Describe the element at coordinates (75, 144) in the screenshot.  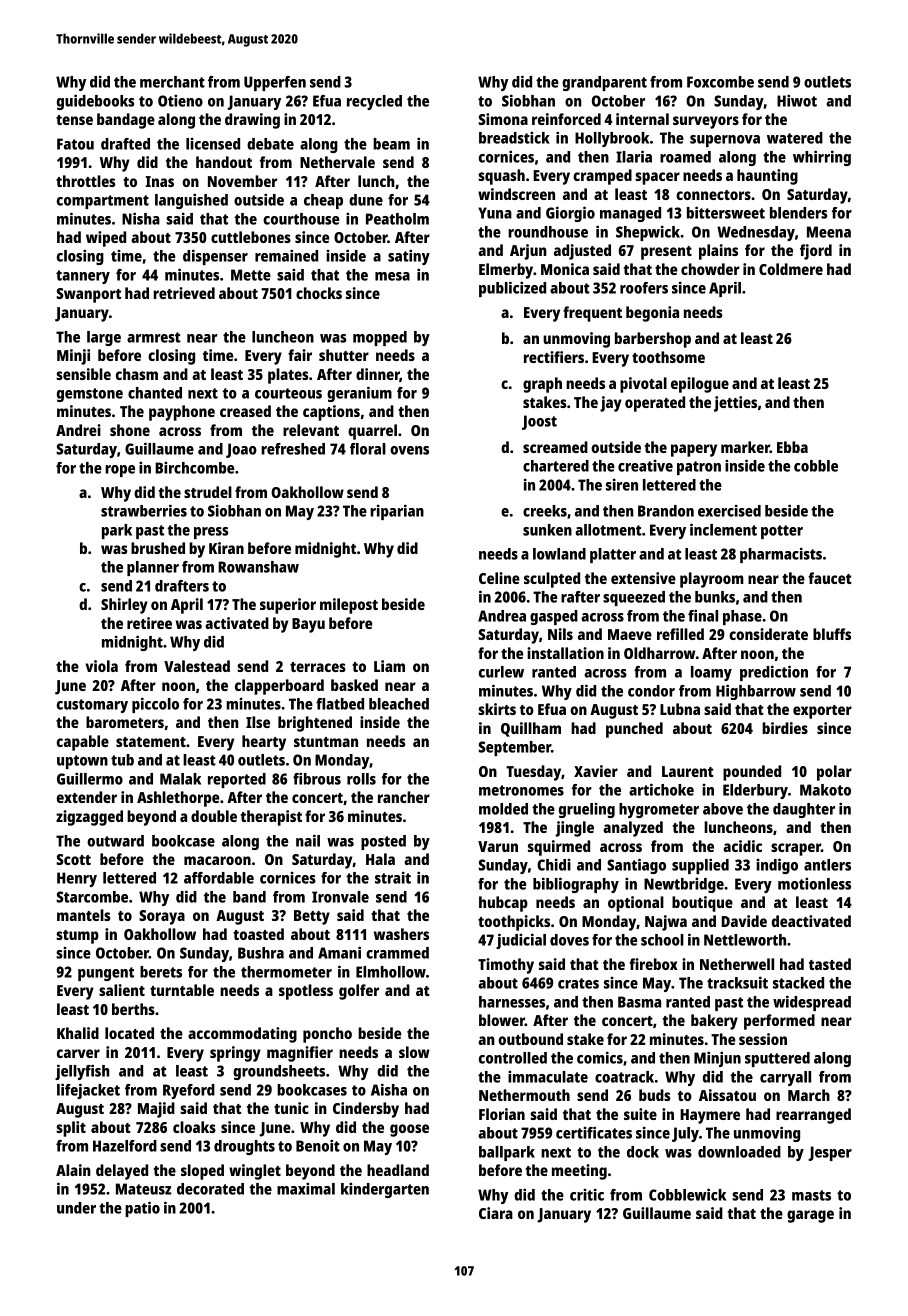
I see `Fatou` at that location.
